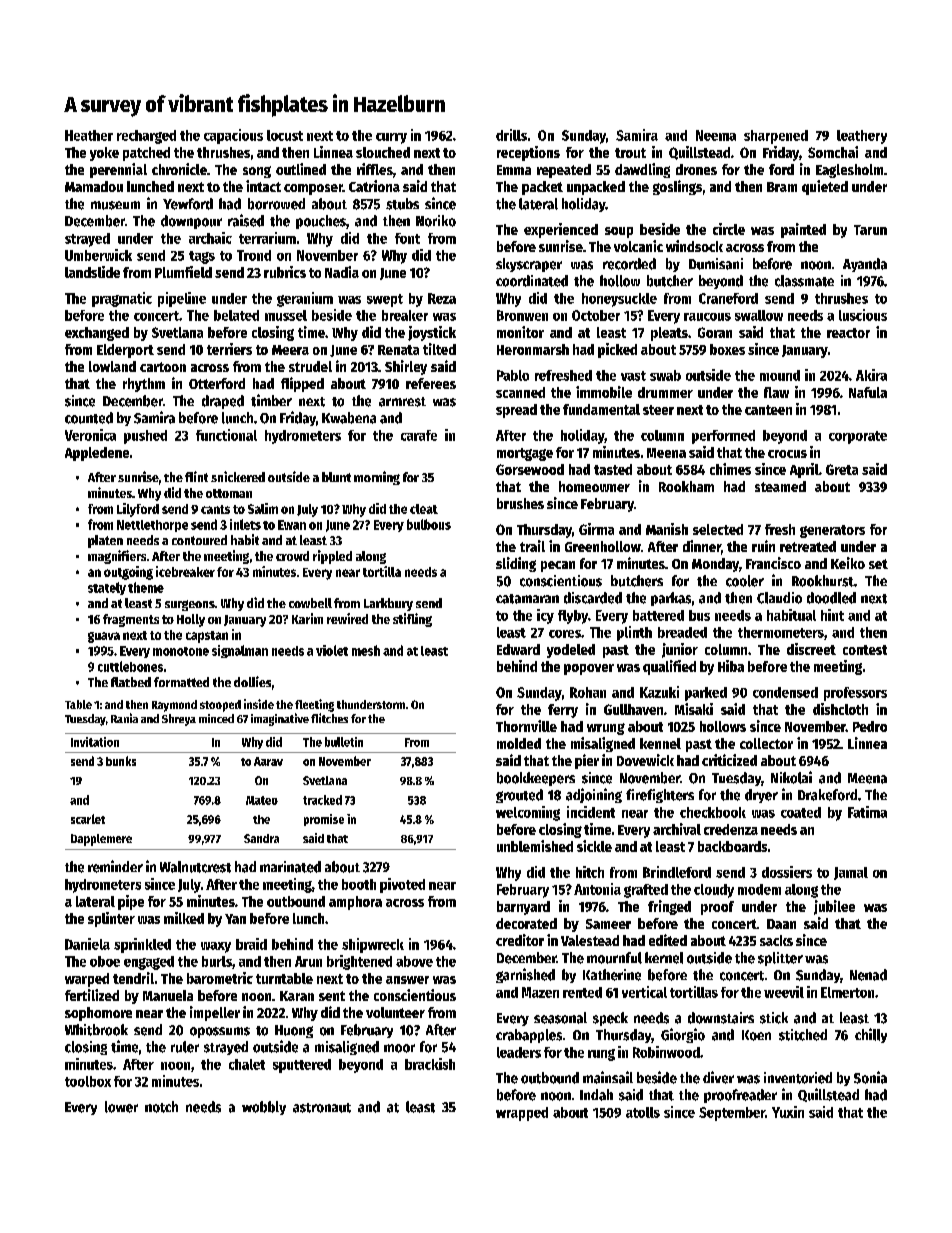 This screenshot has width=952, height=1233. What do you see at coordinates (696, 169) in the screenshot?
I see `drones` at bounding box center [696, 169].
